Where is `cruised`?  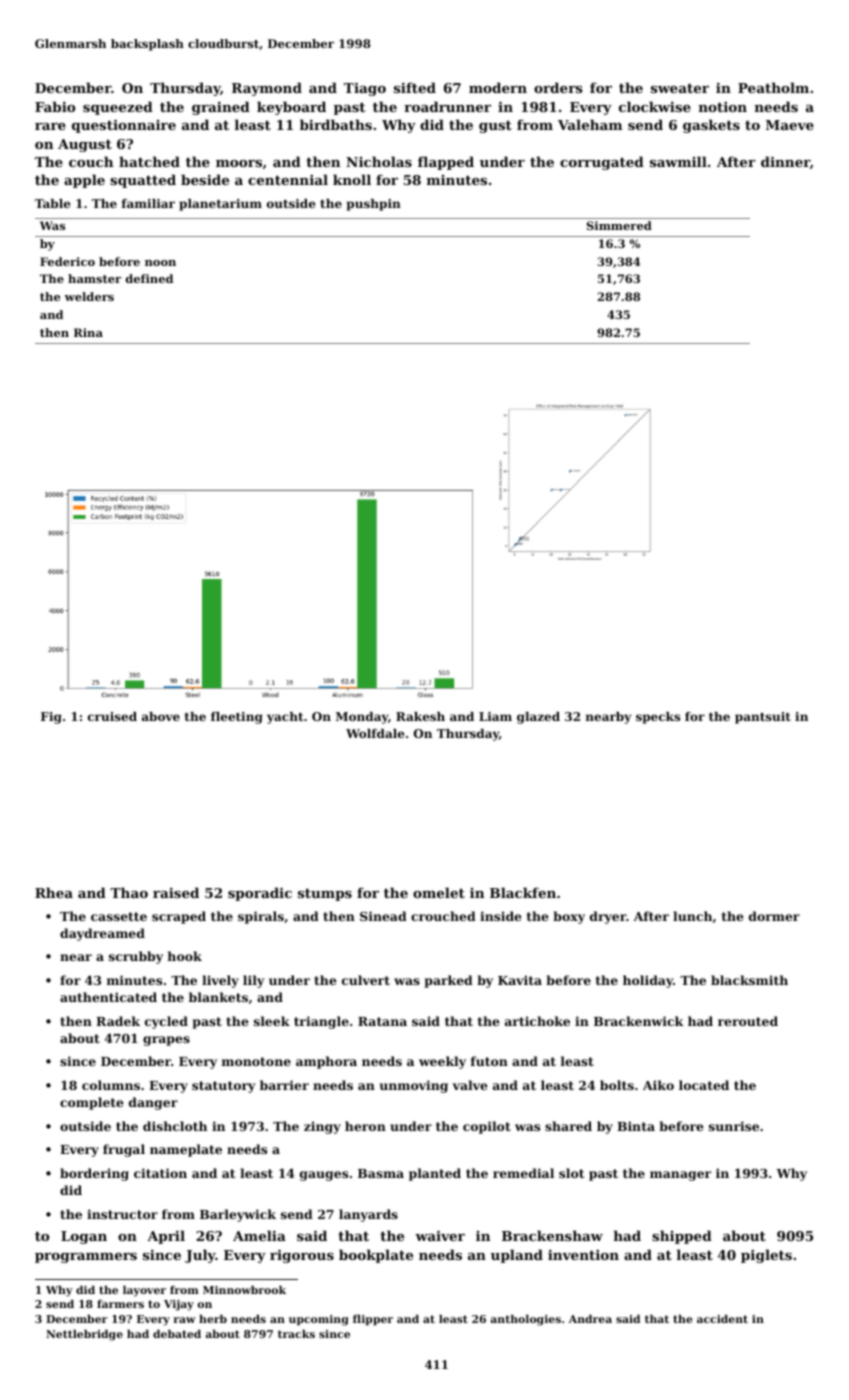 cruised is located at coordinates (112, 716).
